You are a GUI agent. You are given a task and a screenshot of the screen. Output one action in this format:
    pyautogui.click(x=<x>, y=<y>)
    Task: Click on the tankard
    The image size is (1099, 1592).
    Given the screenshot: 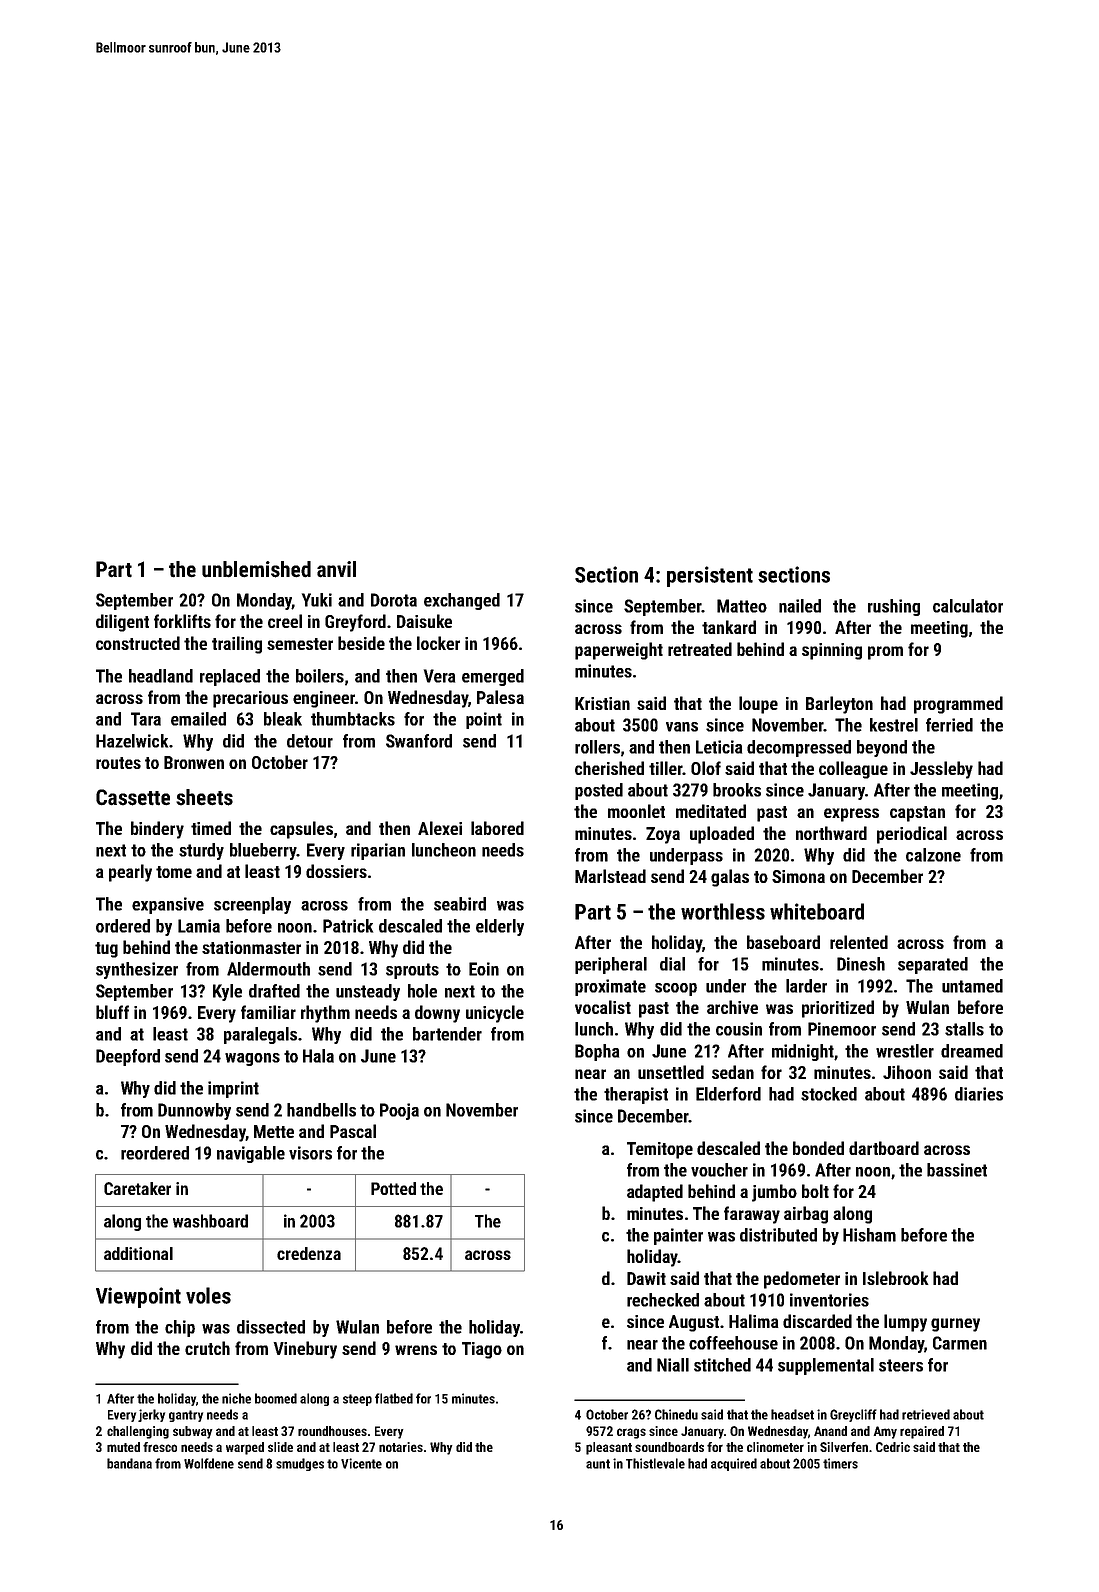 What is the action you would take?
    pyautogui.click(x=729, y=627)
